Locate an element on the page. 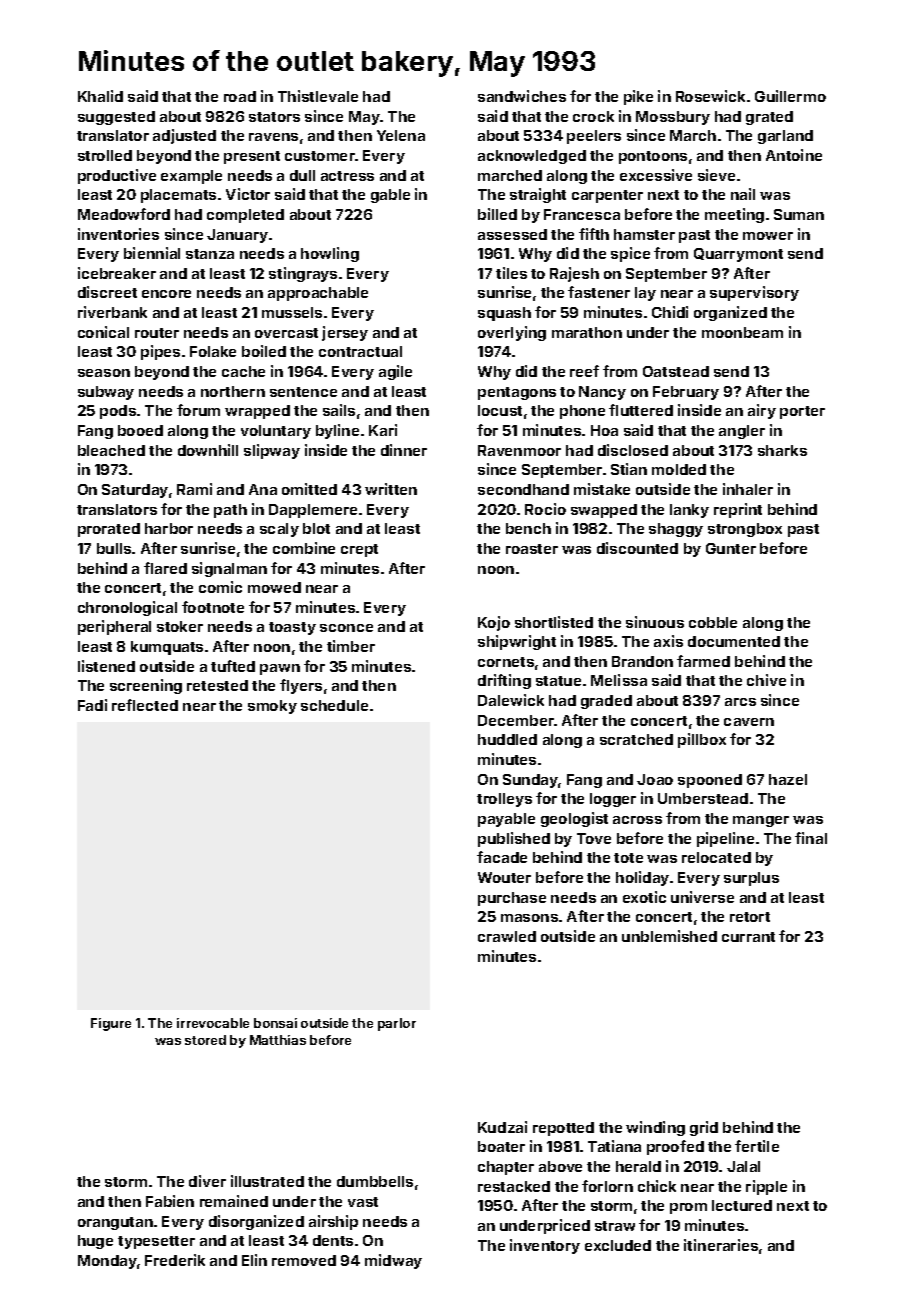 This image has width=908, height=1316. peripheral is located at coordinates (114, 627).
